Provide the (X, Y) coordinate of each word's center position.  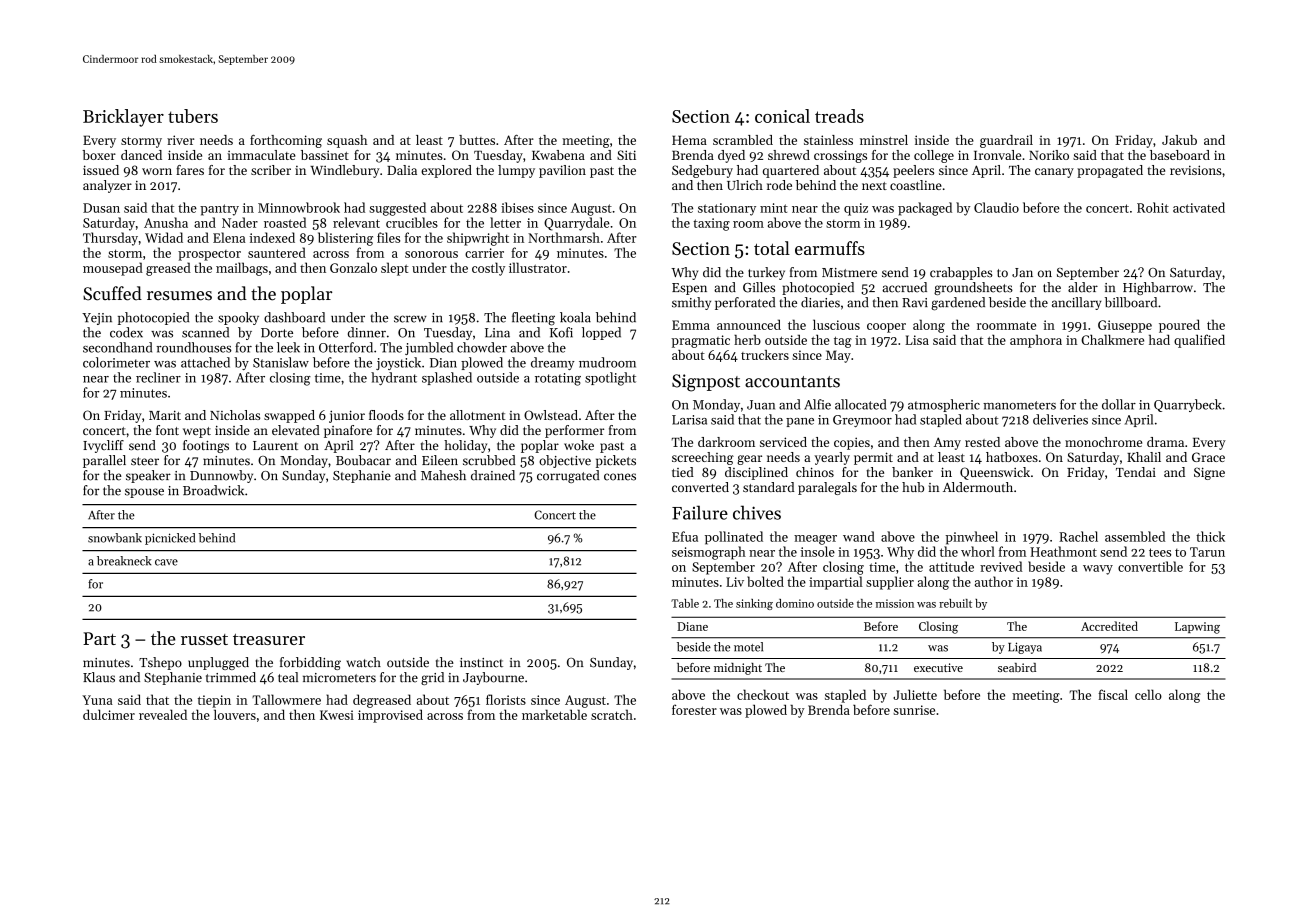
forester (694, 709)
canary (1054, 173)
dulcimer (109, 714)
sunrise (914, 710)
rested (982, 442)
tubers (193, 116)
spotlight (610, 379)
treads (839, 116)
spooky (238, 318)
